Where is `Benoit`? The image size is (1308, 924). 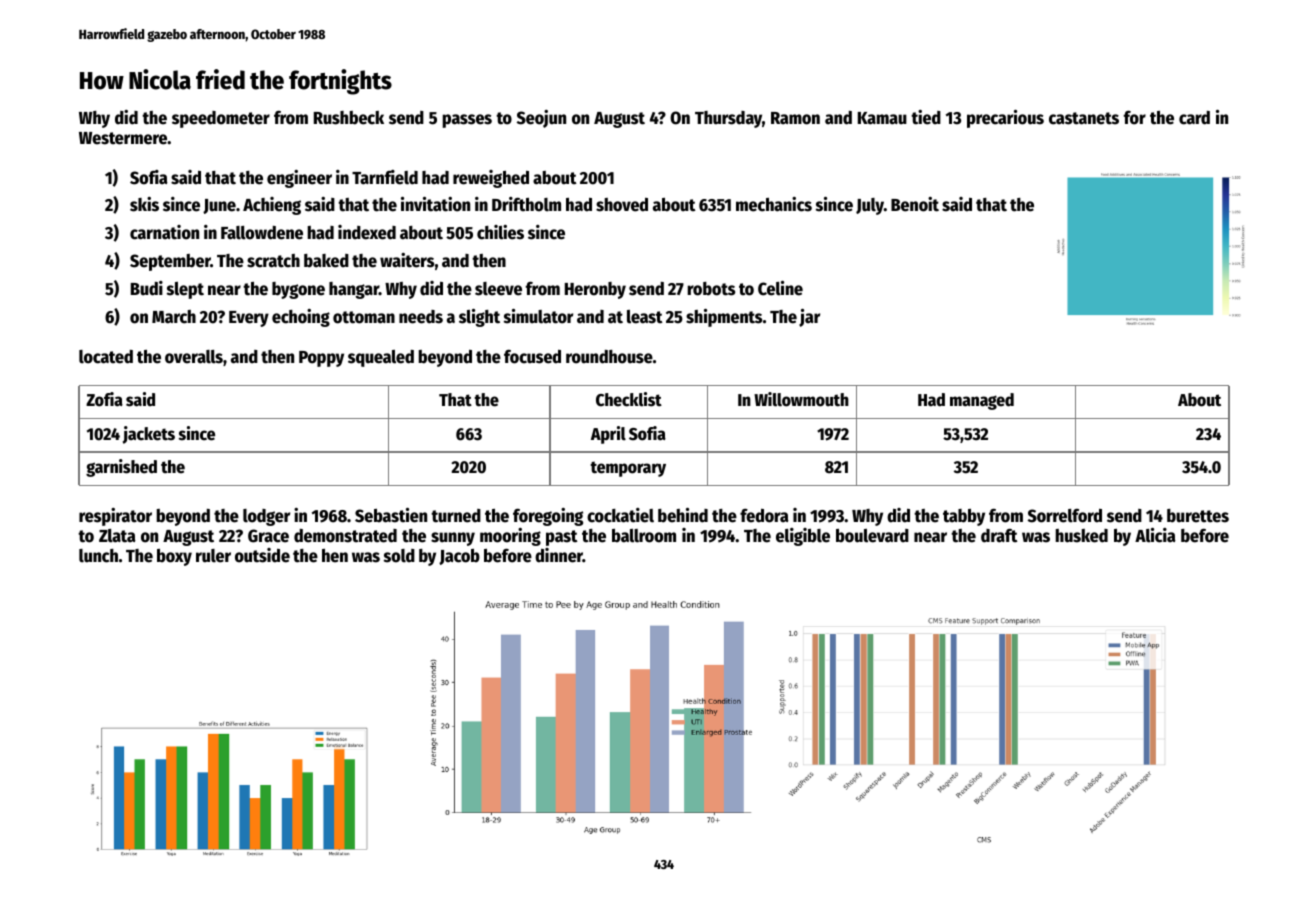 Benoit is located at coordinates (915, 204).
